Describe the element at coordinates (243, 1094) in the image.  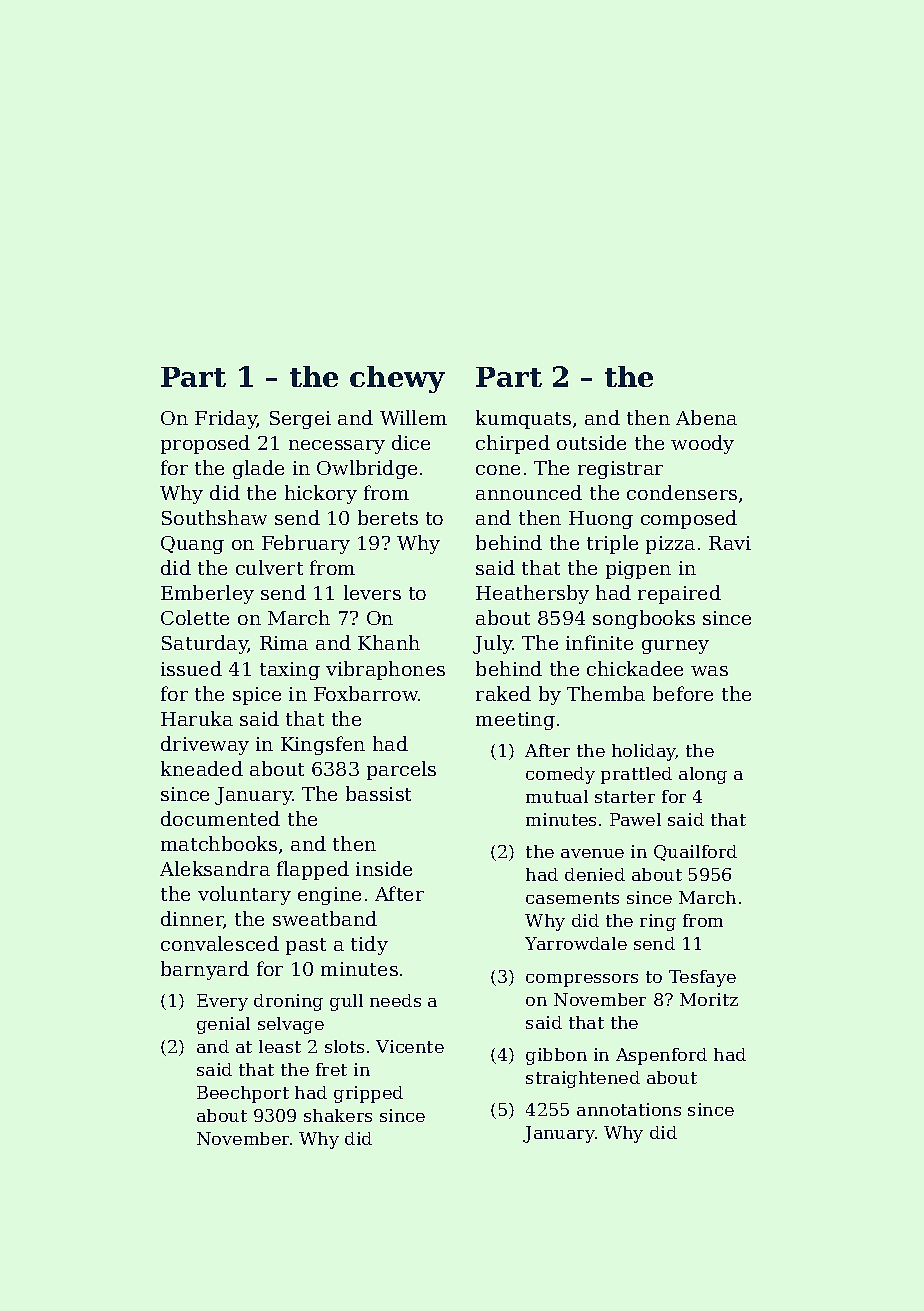
I see `Beechport` at that location.
